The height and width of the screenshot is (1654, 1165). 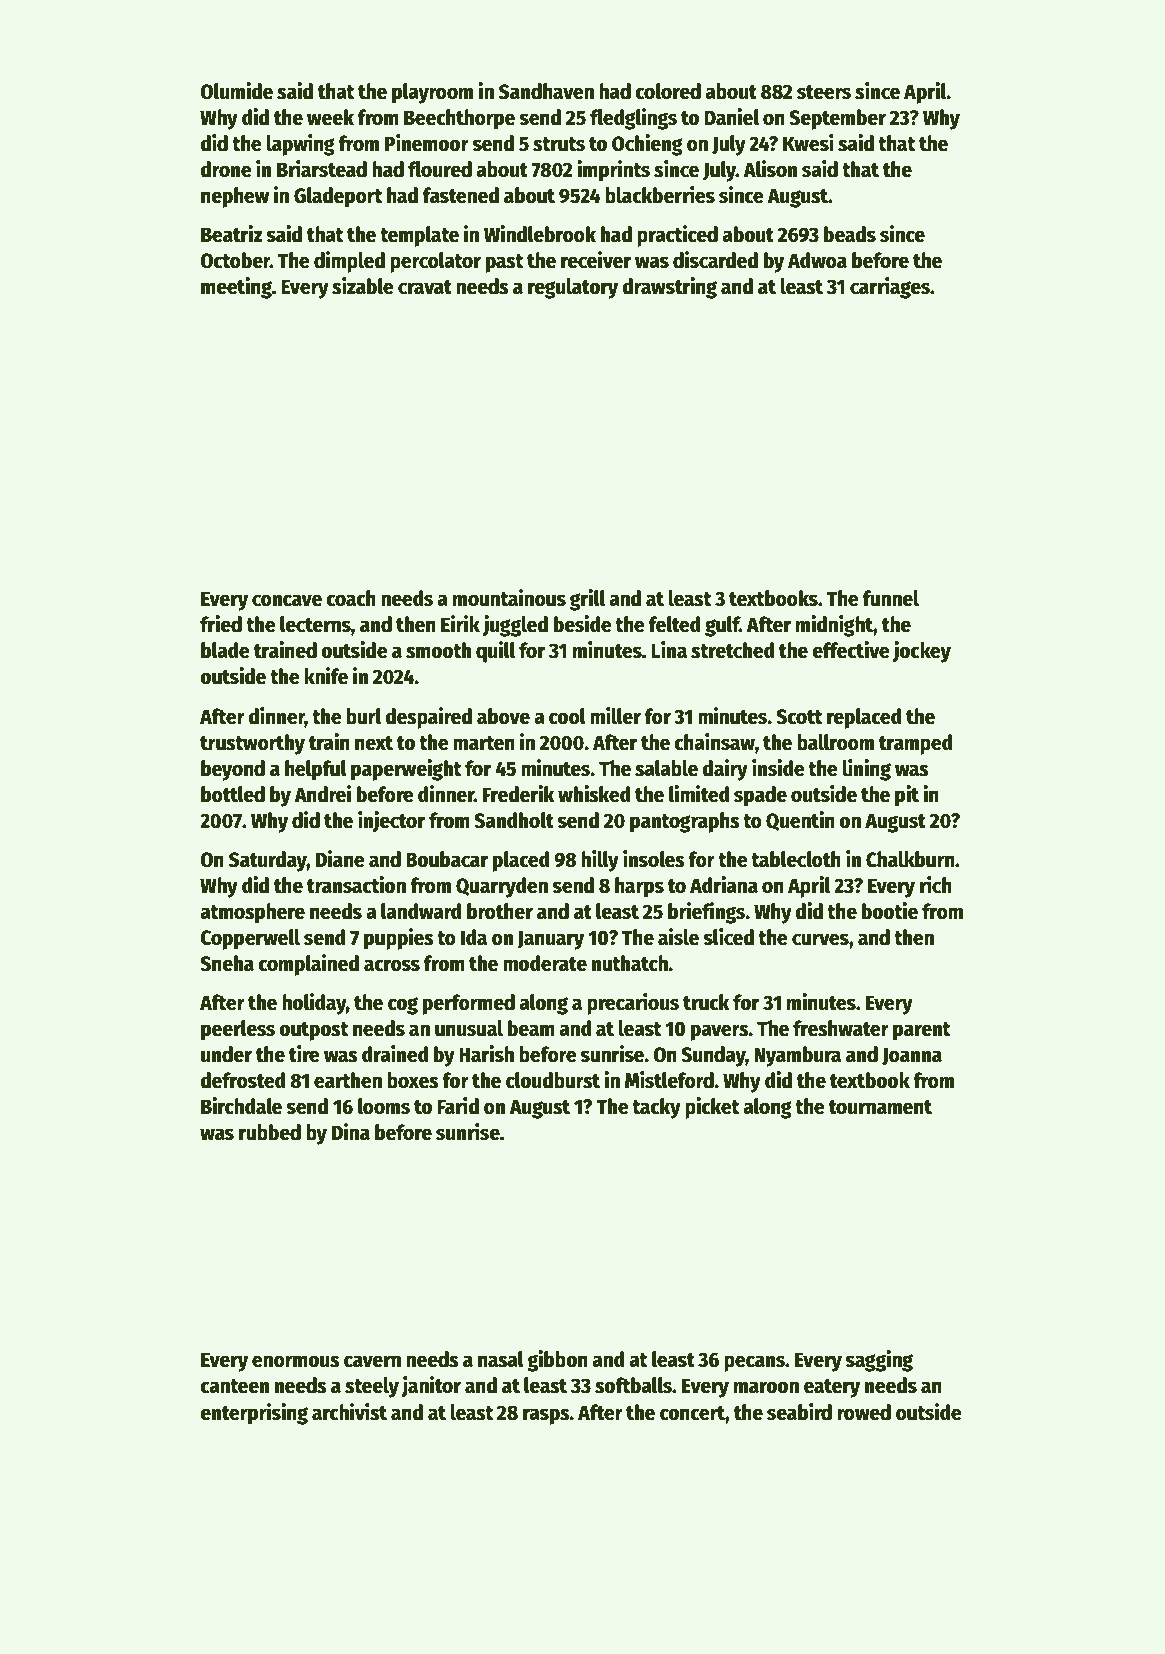 What do you see at coordinates (800, 821) in the screenshot?
I see `Quentin` at bounding box center [800, 821].
